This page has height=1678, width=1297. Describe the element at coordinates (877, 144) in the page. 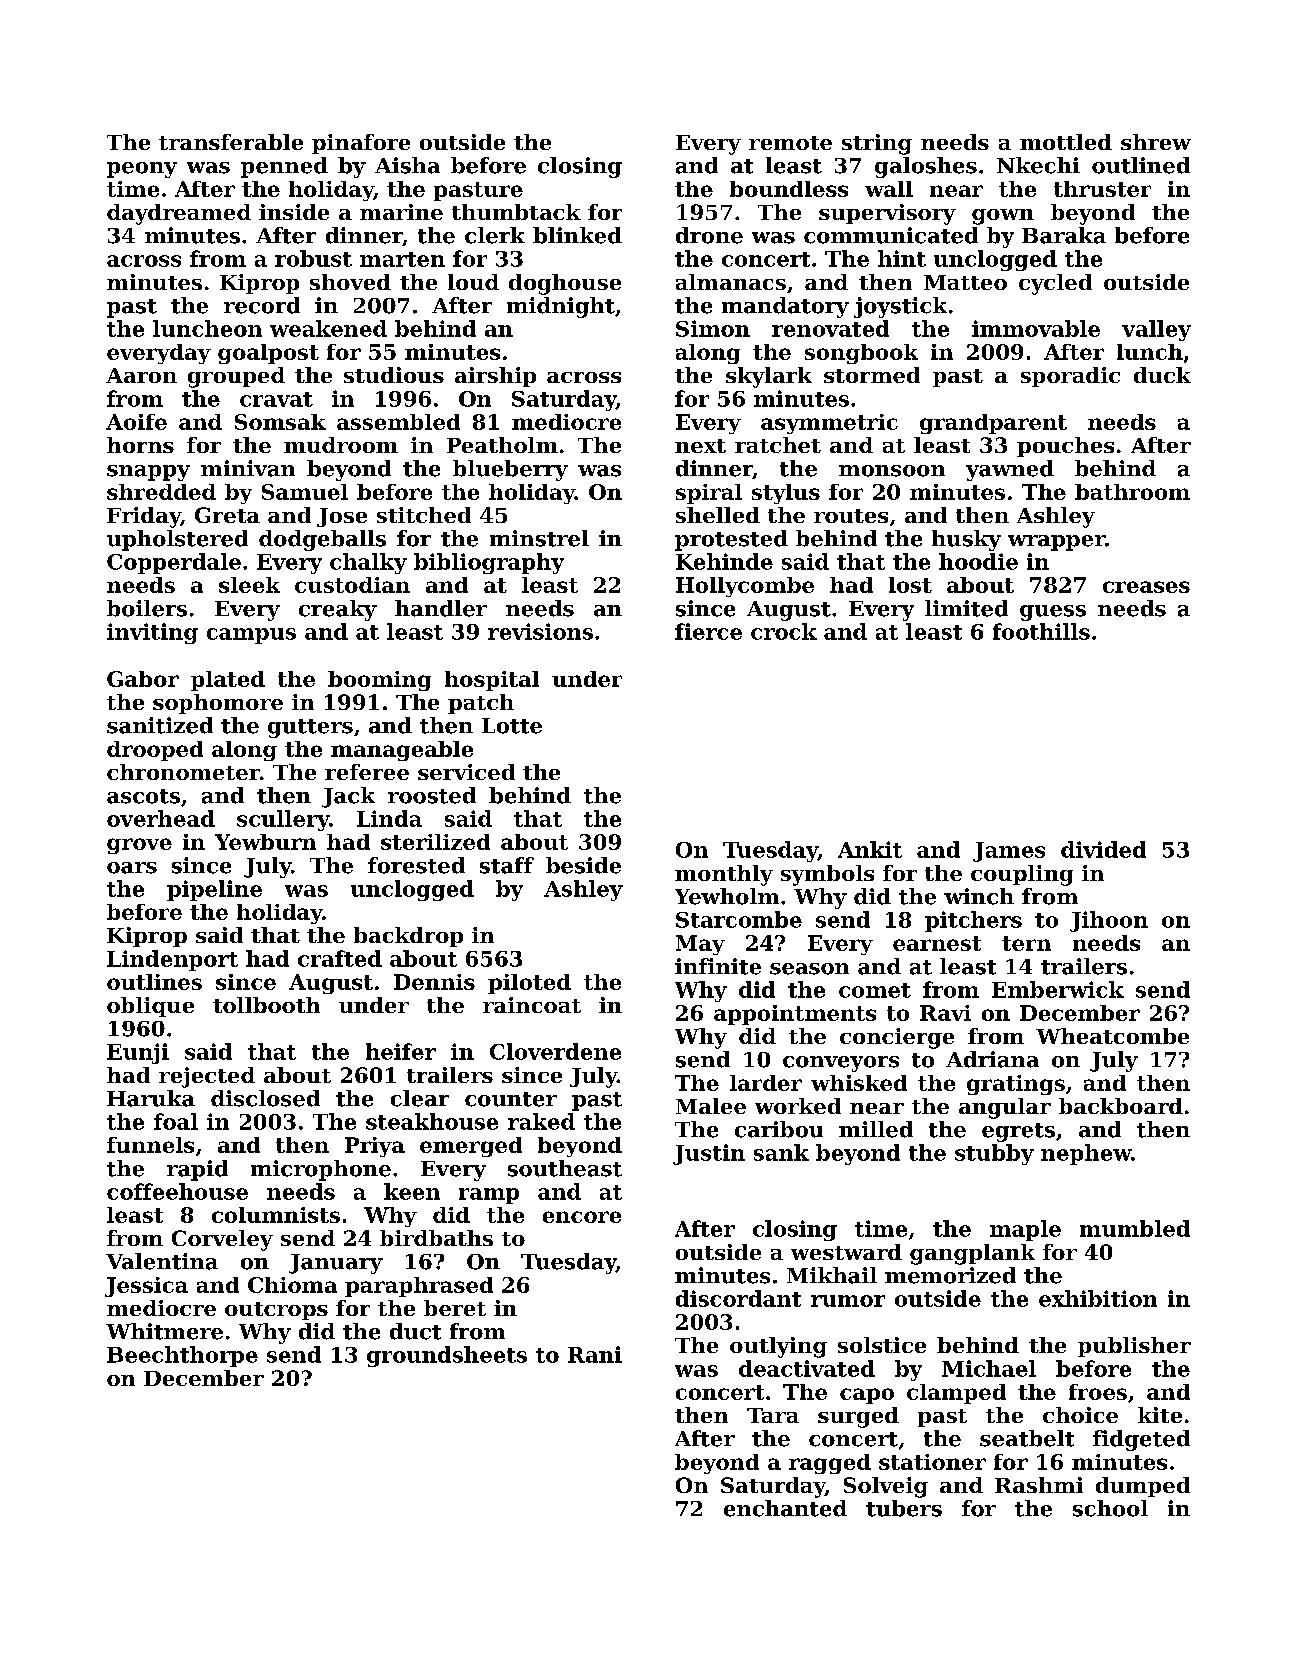

I see `string` at that location.
